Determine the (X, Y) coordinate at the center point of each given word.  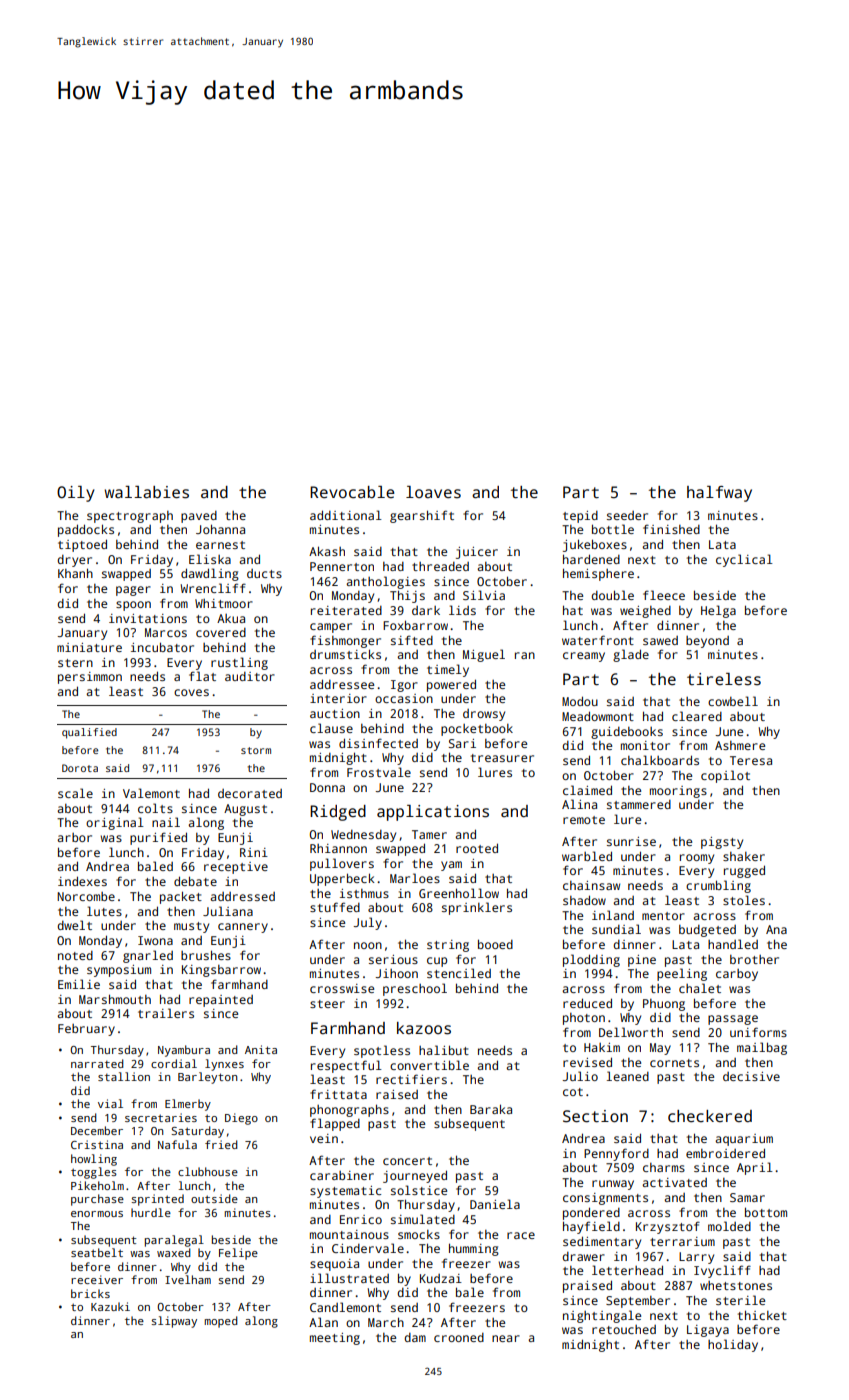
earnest (220, 545)
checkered (710, 1116)
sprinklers (477, 908)
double (612, 595)
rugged (744, 871)
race (521, 1235)
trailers (166, 1013)
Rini (254, 852)
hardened (591, 559)
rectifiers (411, 1079)
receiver (97, 1279)
